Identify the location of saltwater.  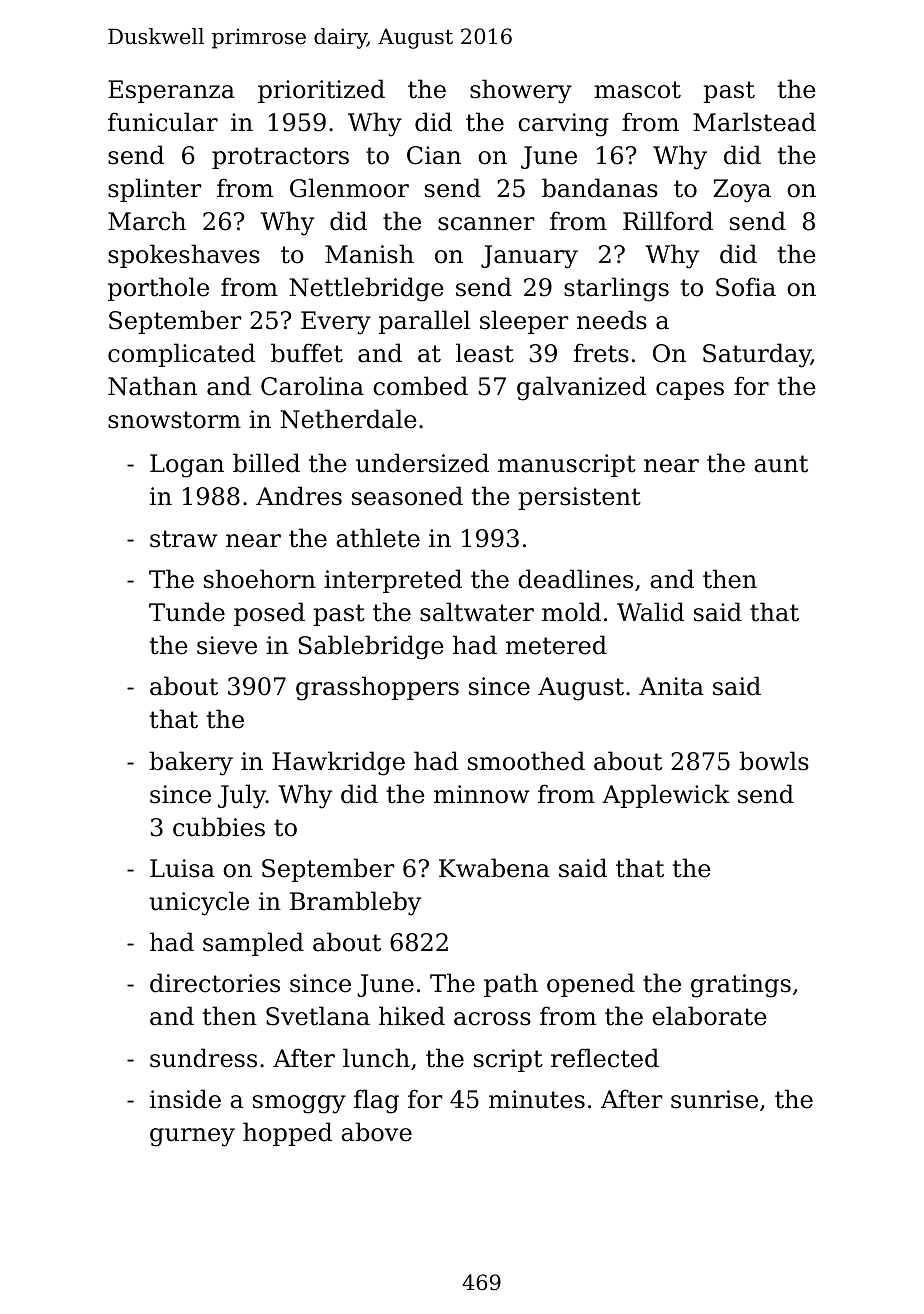
(477, 612).
